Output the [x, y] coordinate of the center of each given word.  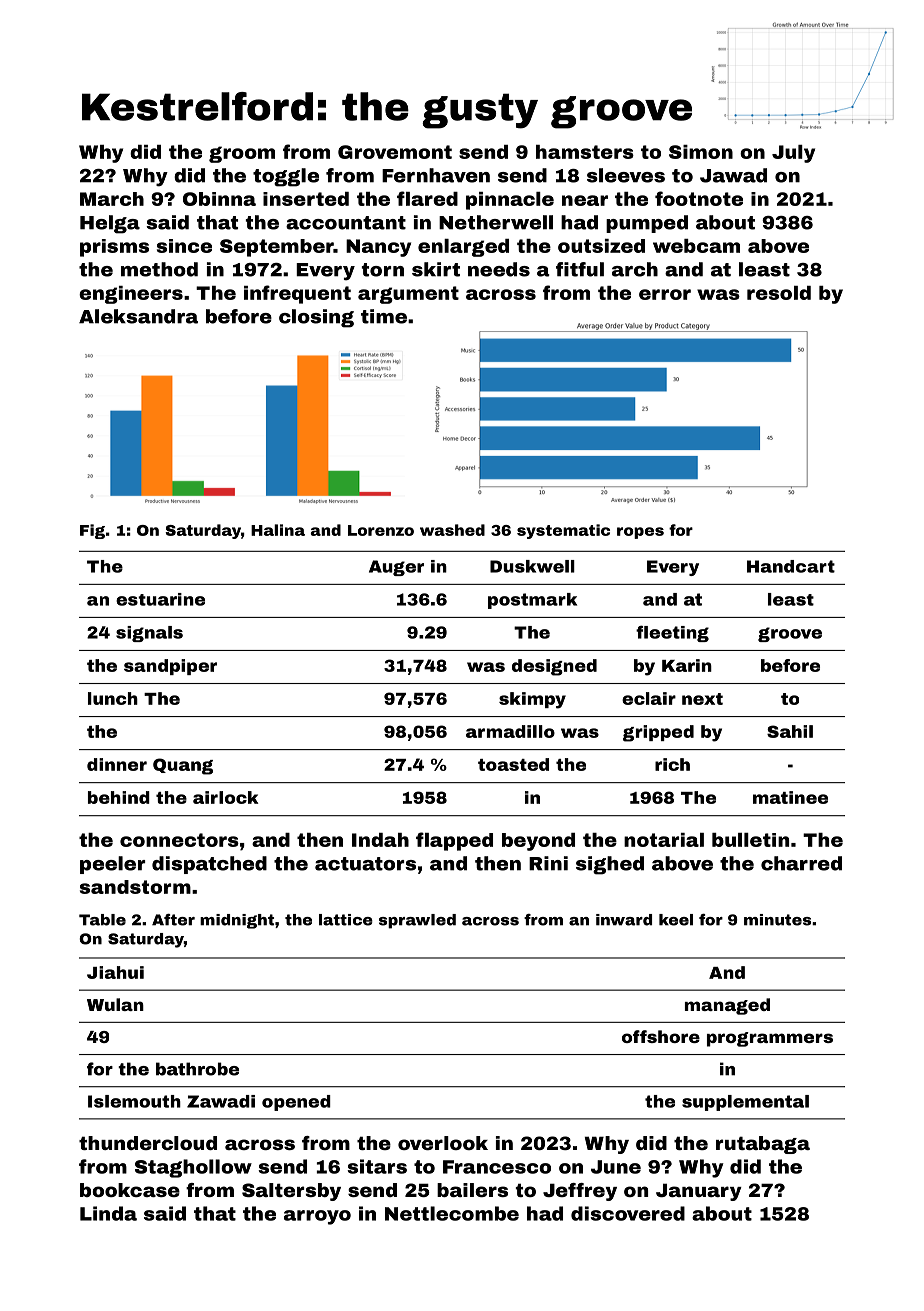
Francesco [497, 1167]
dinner [117, 764]
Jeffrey [580, 1192]
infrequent [297, 294]
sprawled [417, 921]
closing [316, 318]
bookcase [130, 1190]
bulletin [750, 840]
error [665, 294]
